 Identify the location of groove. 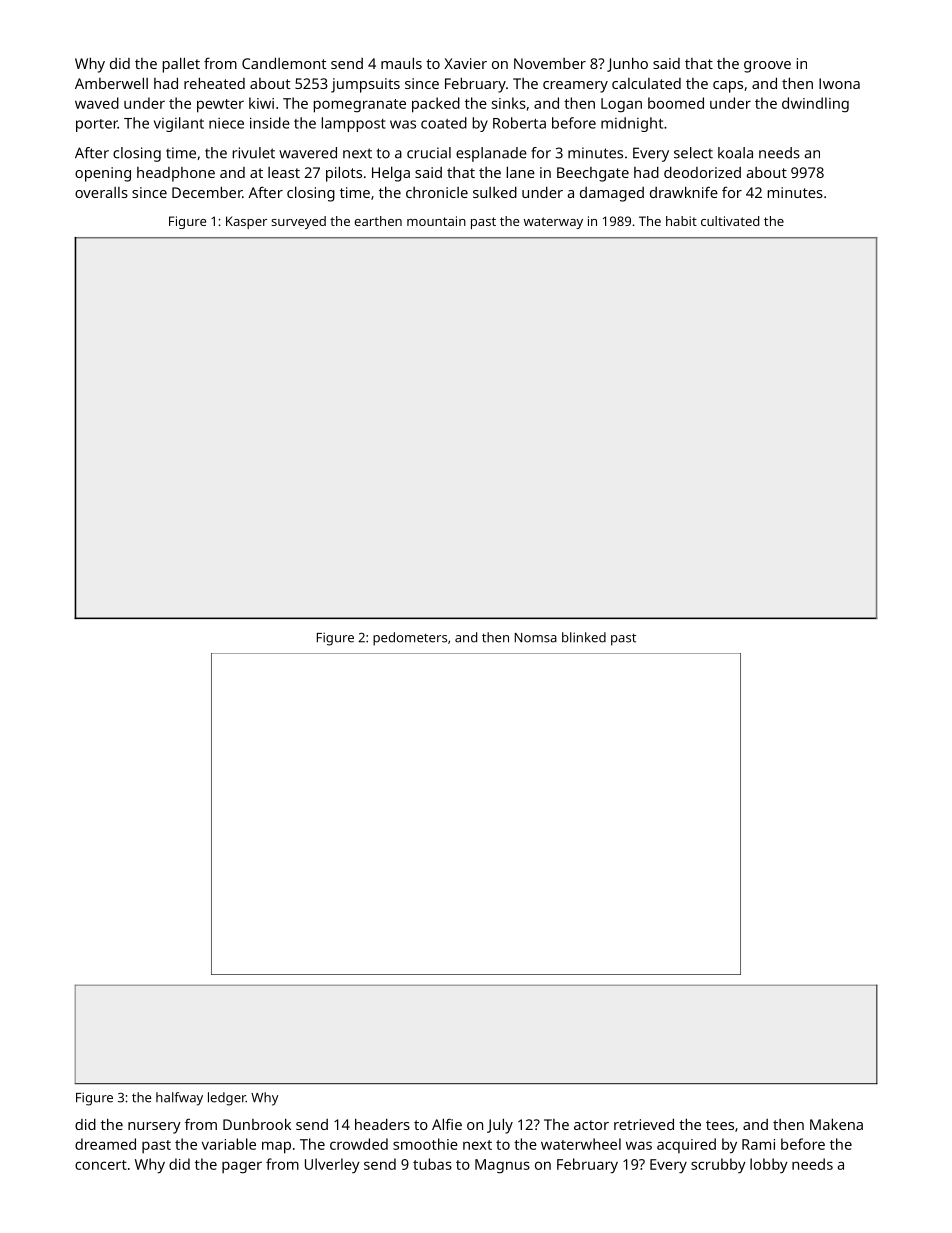
(767, 67).
